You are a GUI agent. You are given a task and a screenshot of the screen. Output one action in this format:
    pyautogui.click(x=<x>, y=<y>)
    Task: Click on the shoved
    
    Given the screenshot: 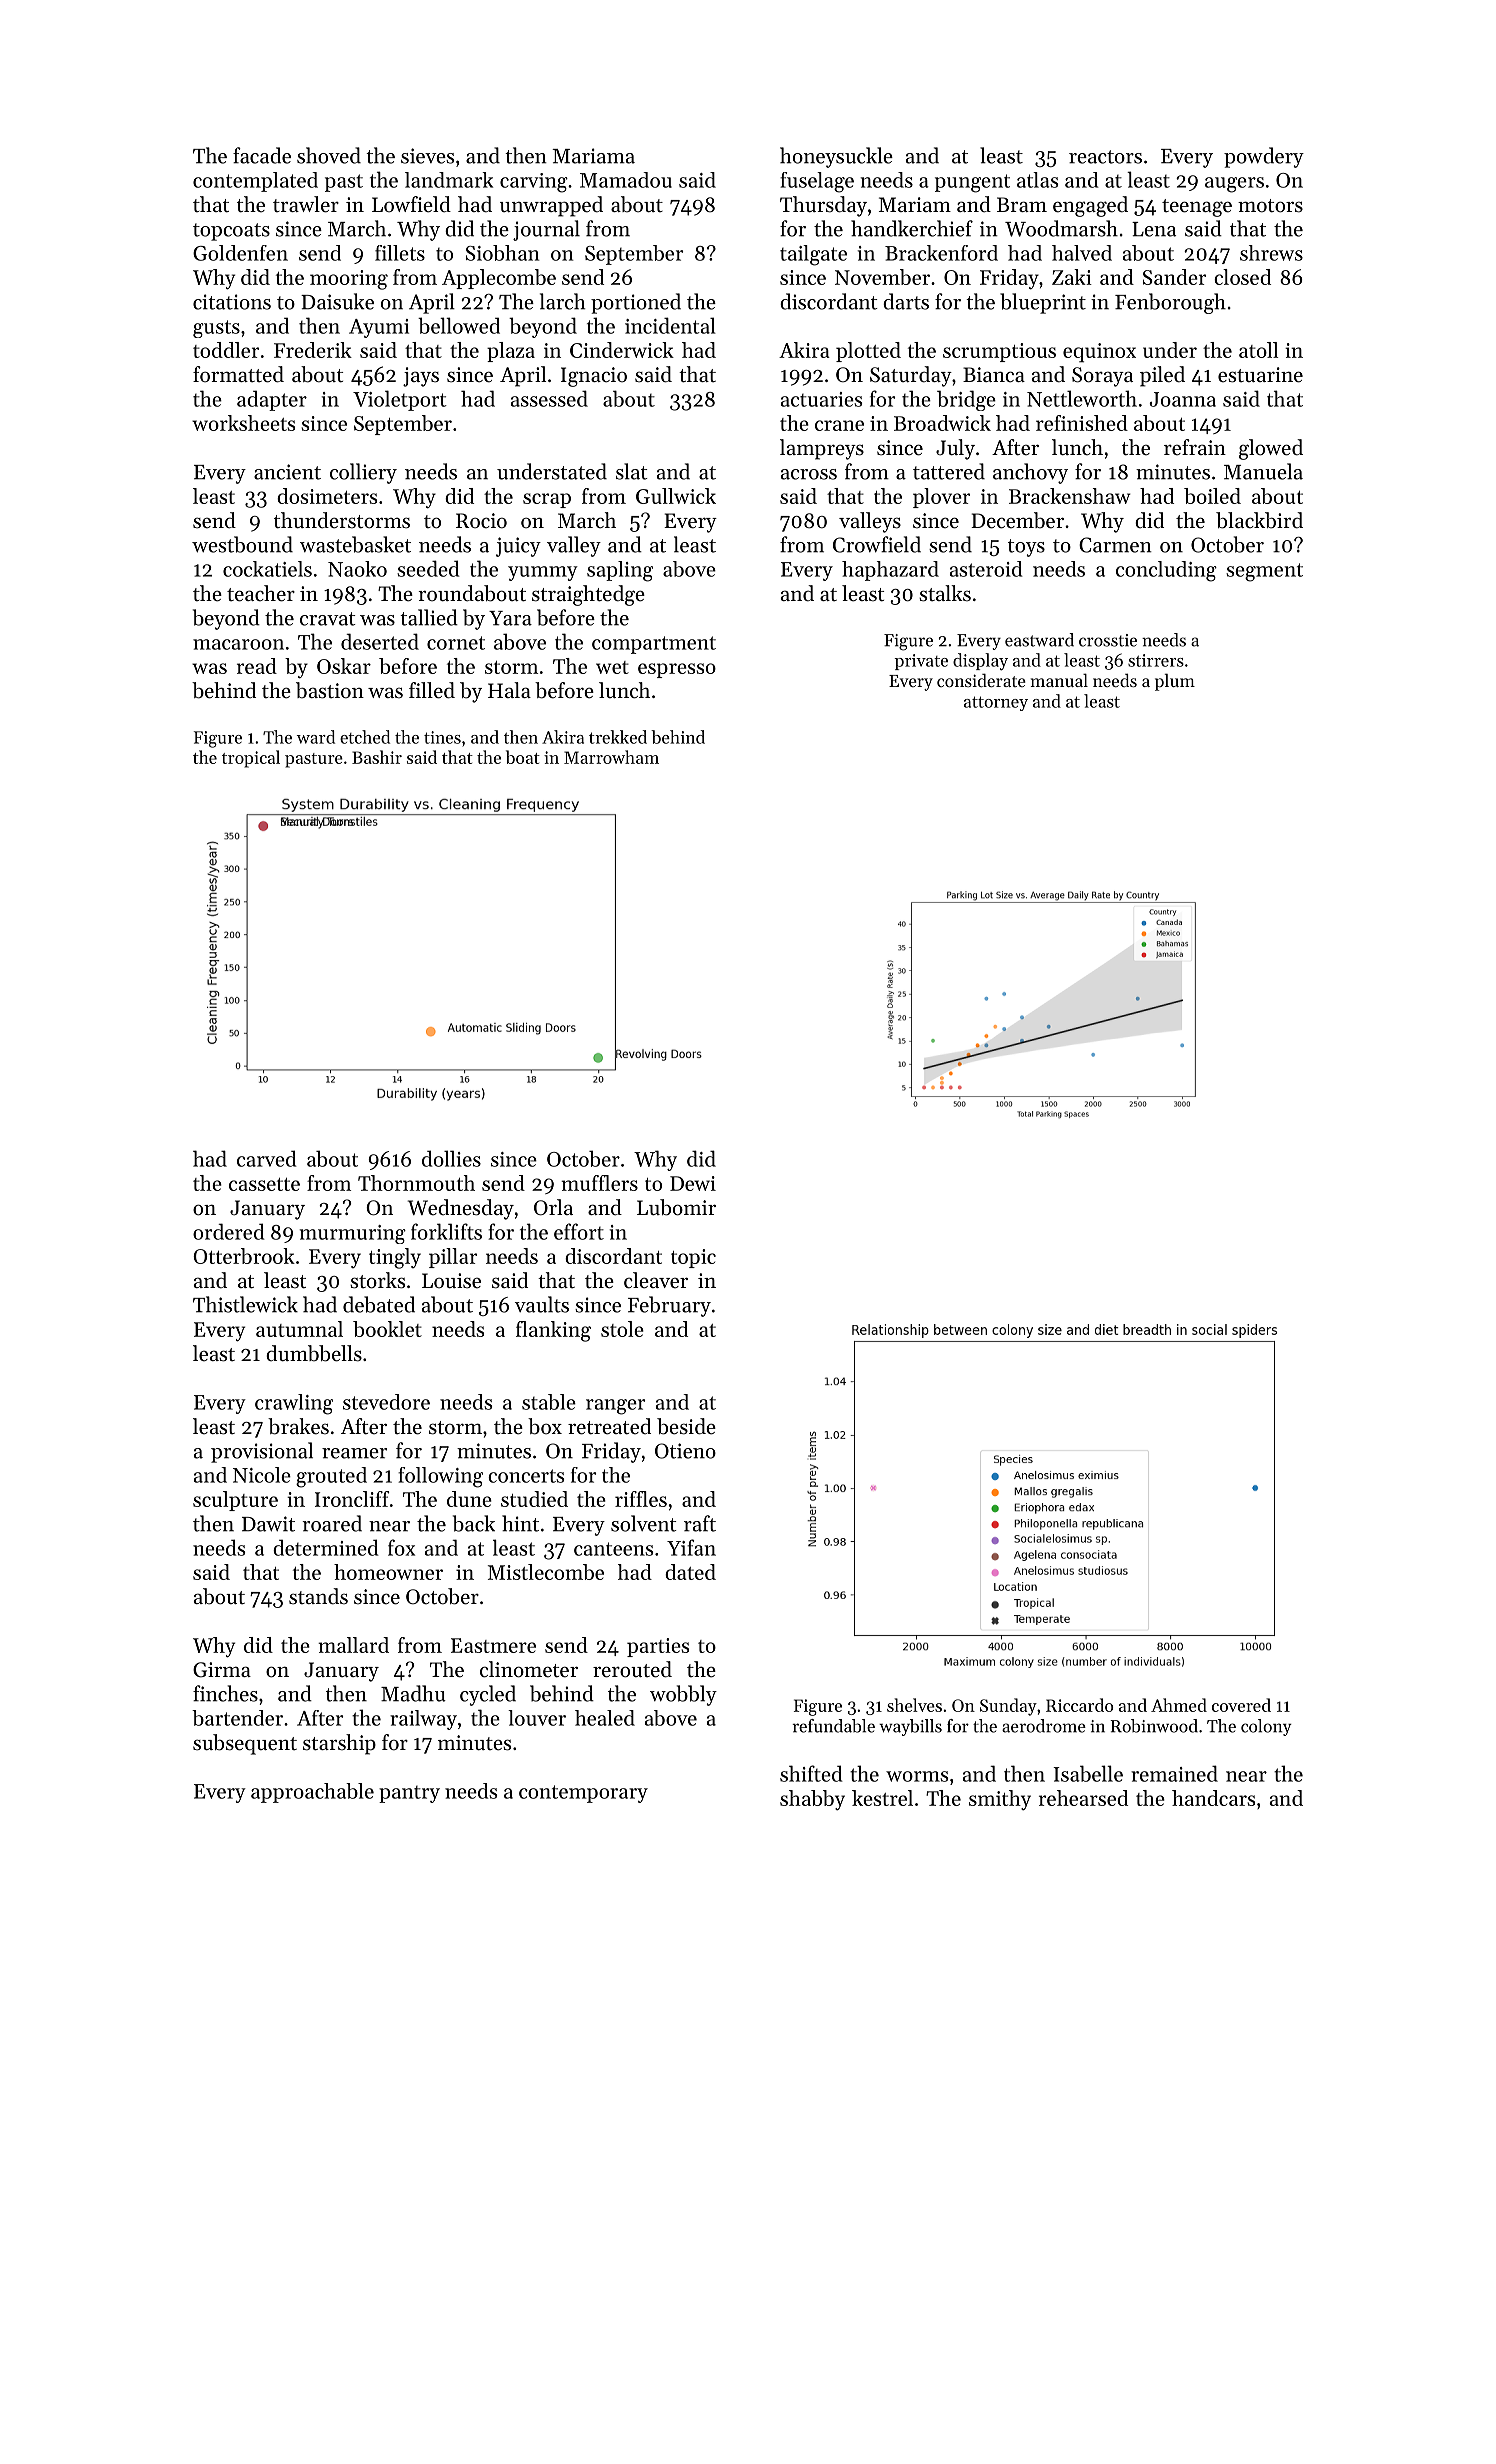 What is the action you would take?
    pyautogui.click(x=329, y=155)
